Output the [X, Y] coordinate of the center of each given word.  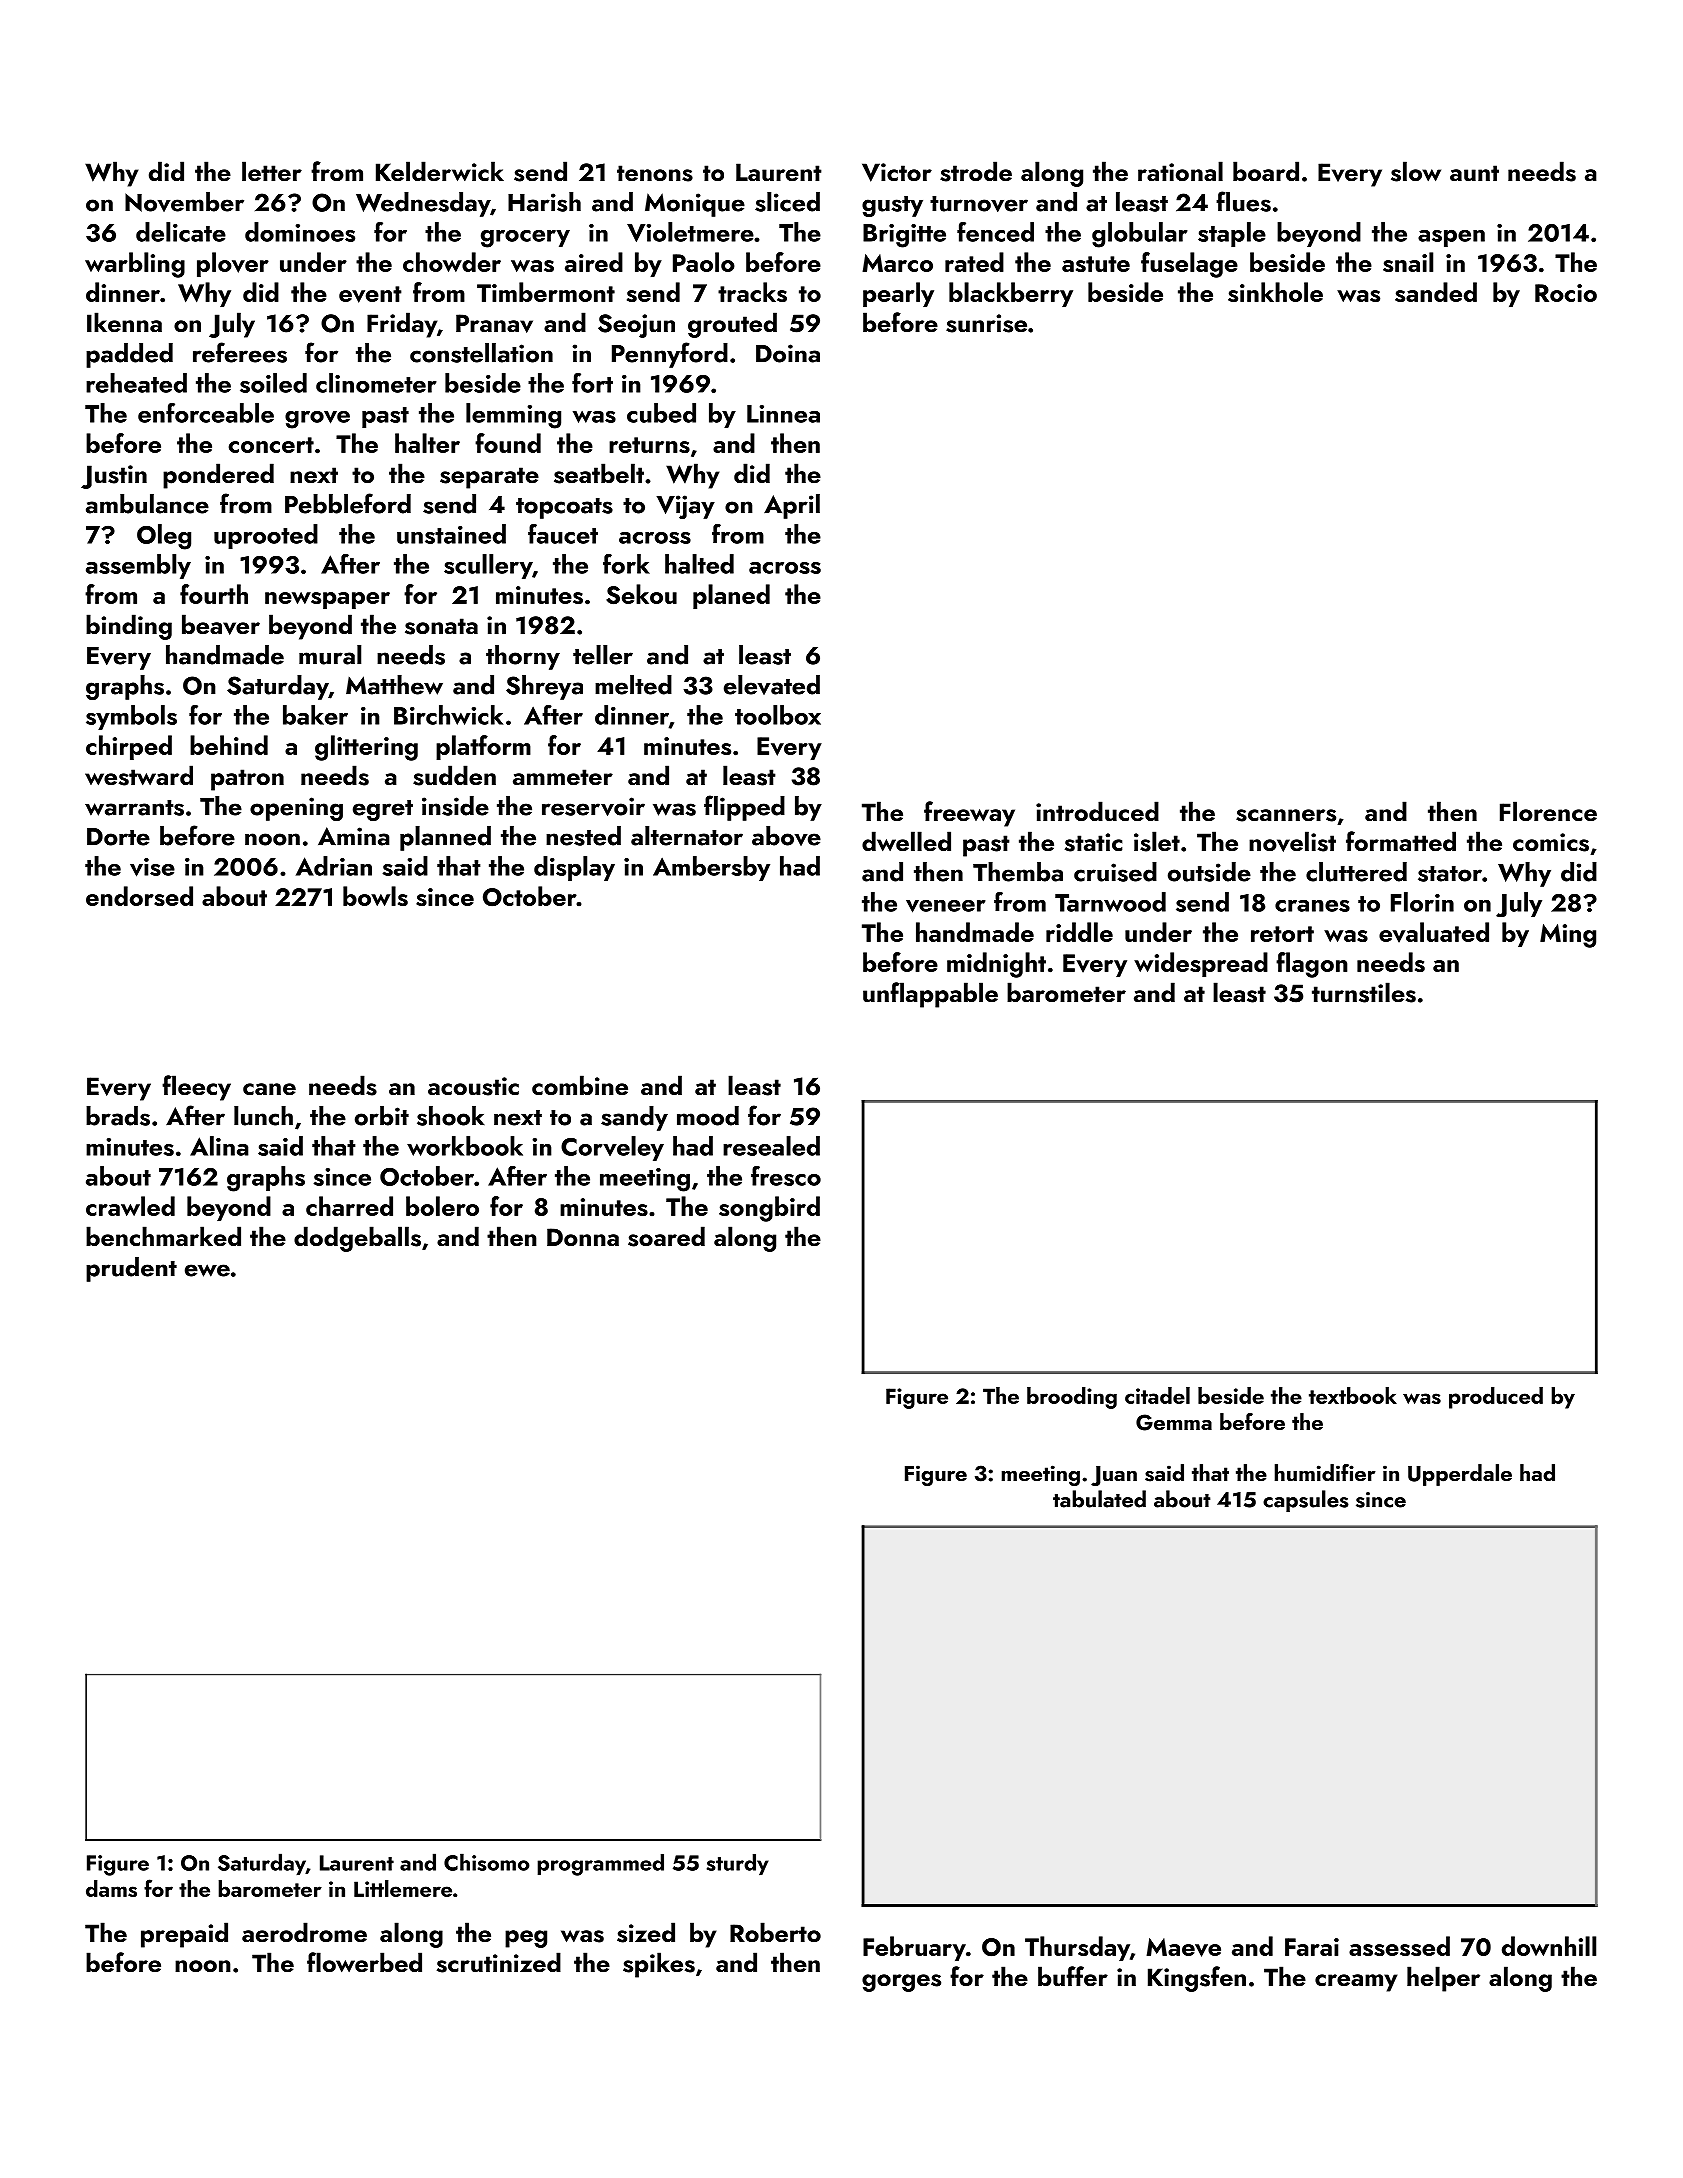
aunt [1474, 173]
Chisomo [487, 1862]
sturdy [738, 1864]
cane [269, 1089]
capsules [1306, 1501]
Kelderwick [440, 171]
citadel [1157, 1395]
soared [666, 1236]
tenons [655, 173]
